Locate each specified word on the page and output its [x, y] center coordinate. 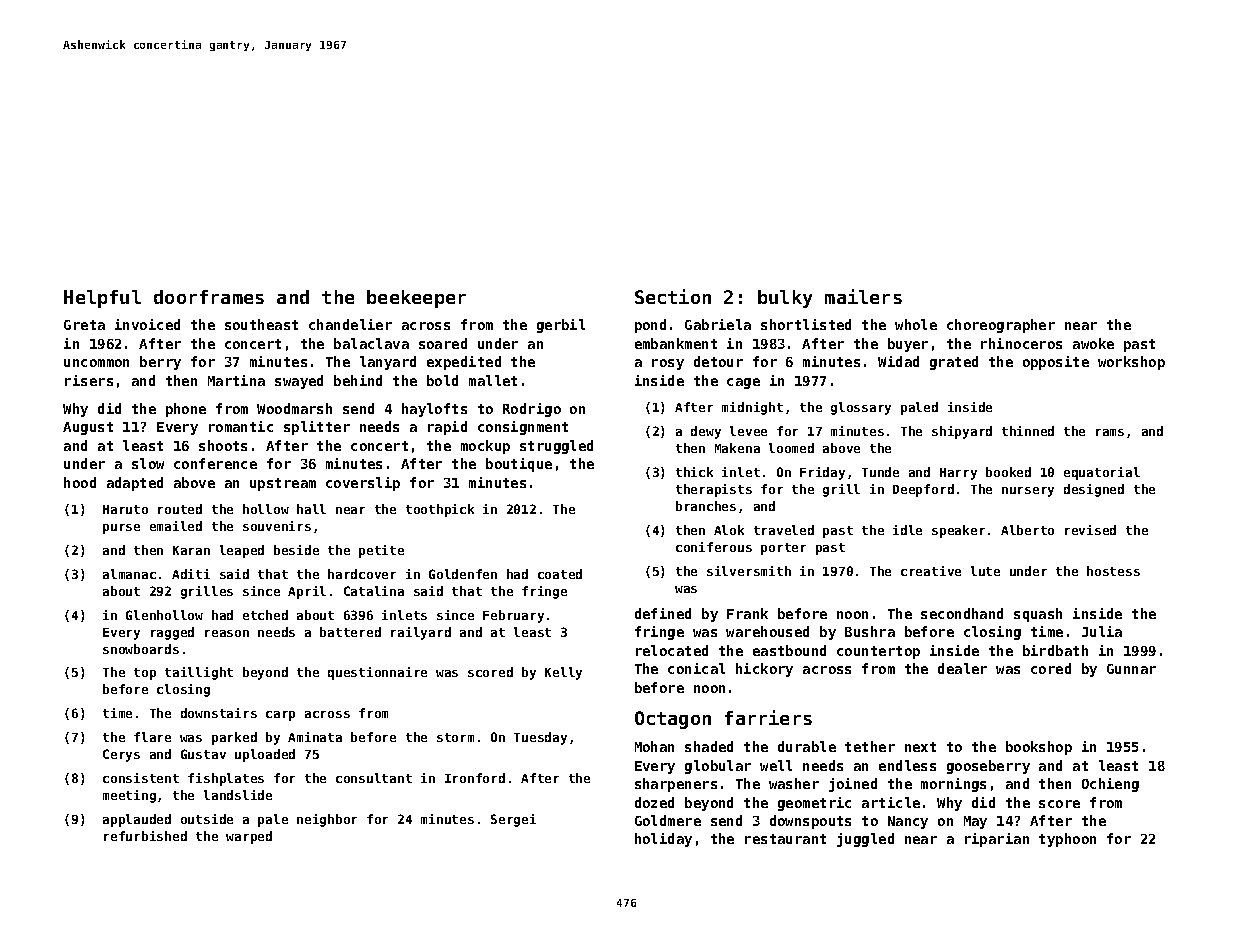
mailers [863, 296]
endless [907, 765]
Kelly [563, 673]
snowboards [141, 649]
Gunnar [1131, 669]
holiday [663, 840]
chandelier [350, 324]
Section [673, 296]
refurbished [145, 836]
